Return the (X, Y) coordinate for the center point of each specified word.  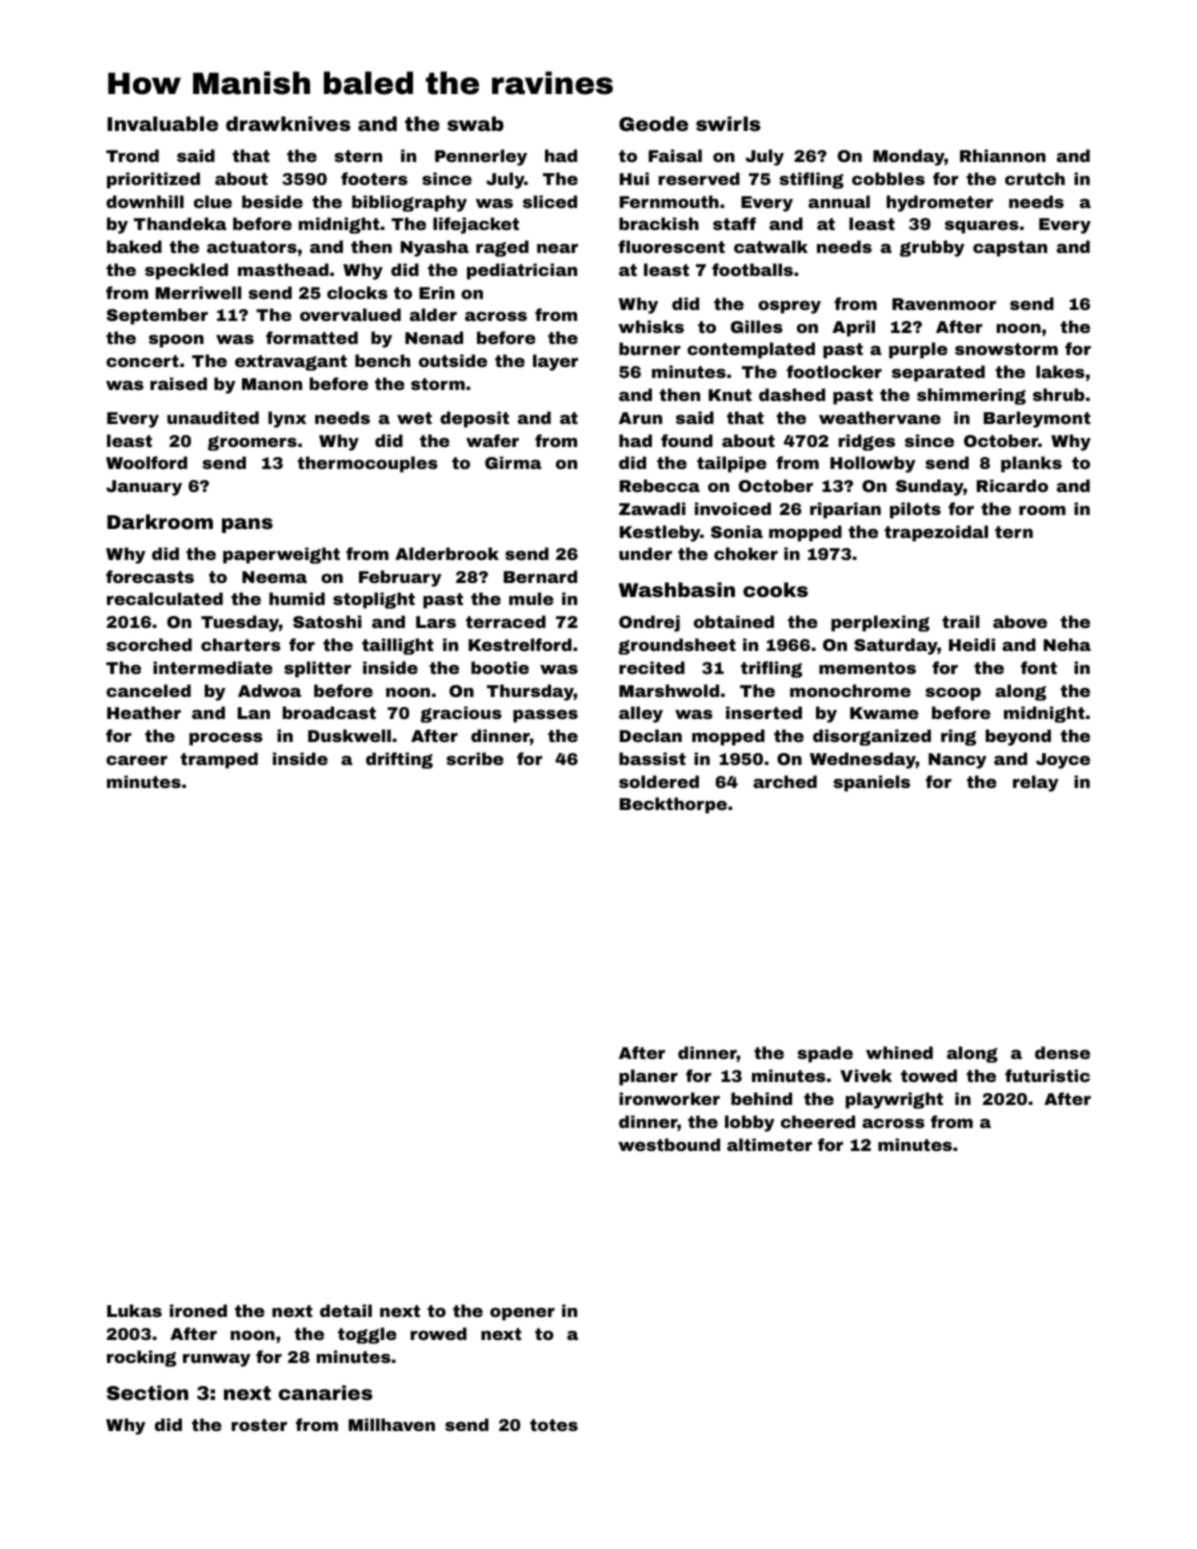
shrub (1059, 394)
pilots (915, 510)
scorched (149, 644)
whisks (651, 326)
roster (259, 1425)
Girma (513, 462)
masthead (283, 269)
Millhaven (392, 1424)
